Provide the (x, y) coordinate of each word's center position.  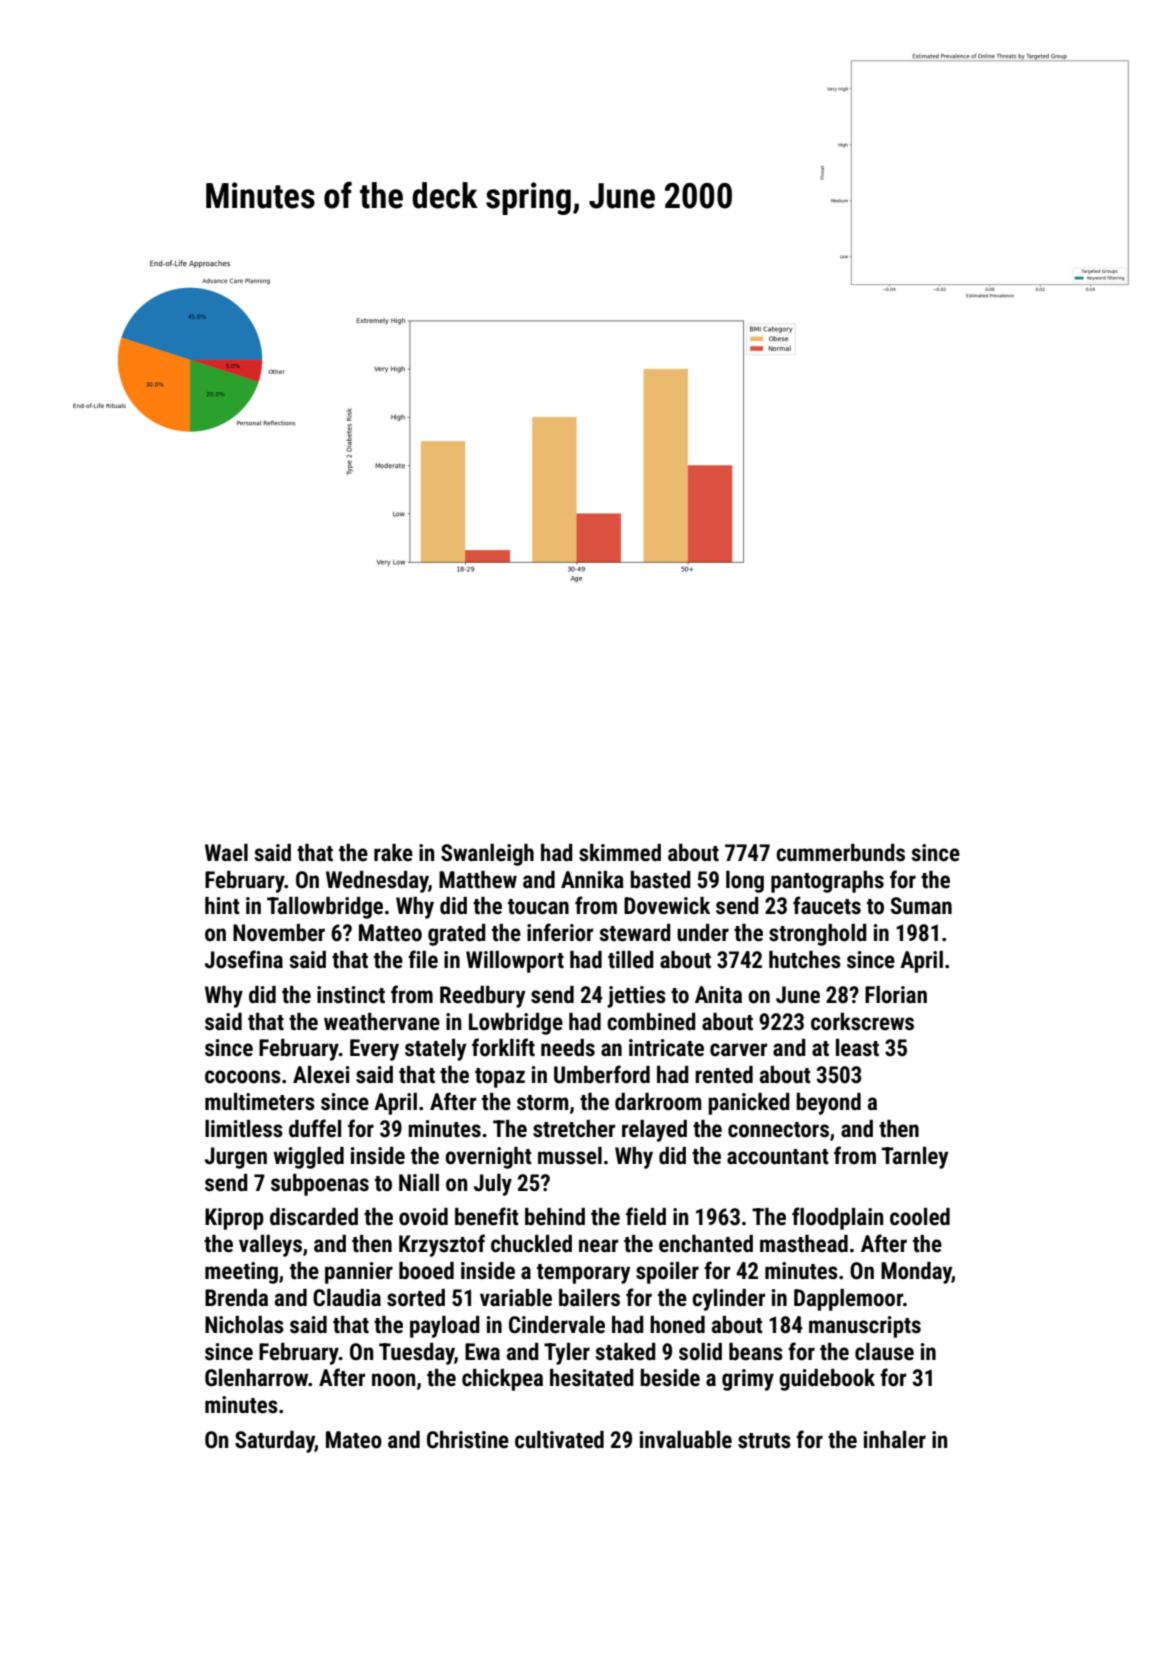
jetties (636, 997)
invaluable (686, 1440)
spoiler (667, 1273)
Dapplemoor (848, 1300)
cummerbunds (840, 853)
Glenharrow (256, 1378)
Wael (226, 853)
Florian (896, 995)
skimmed (620, 853)
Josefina (244, 959)
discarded (314, 1217)
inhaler (895, 1440)
